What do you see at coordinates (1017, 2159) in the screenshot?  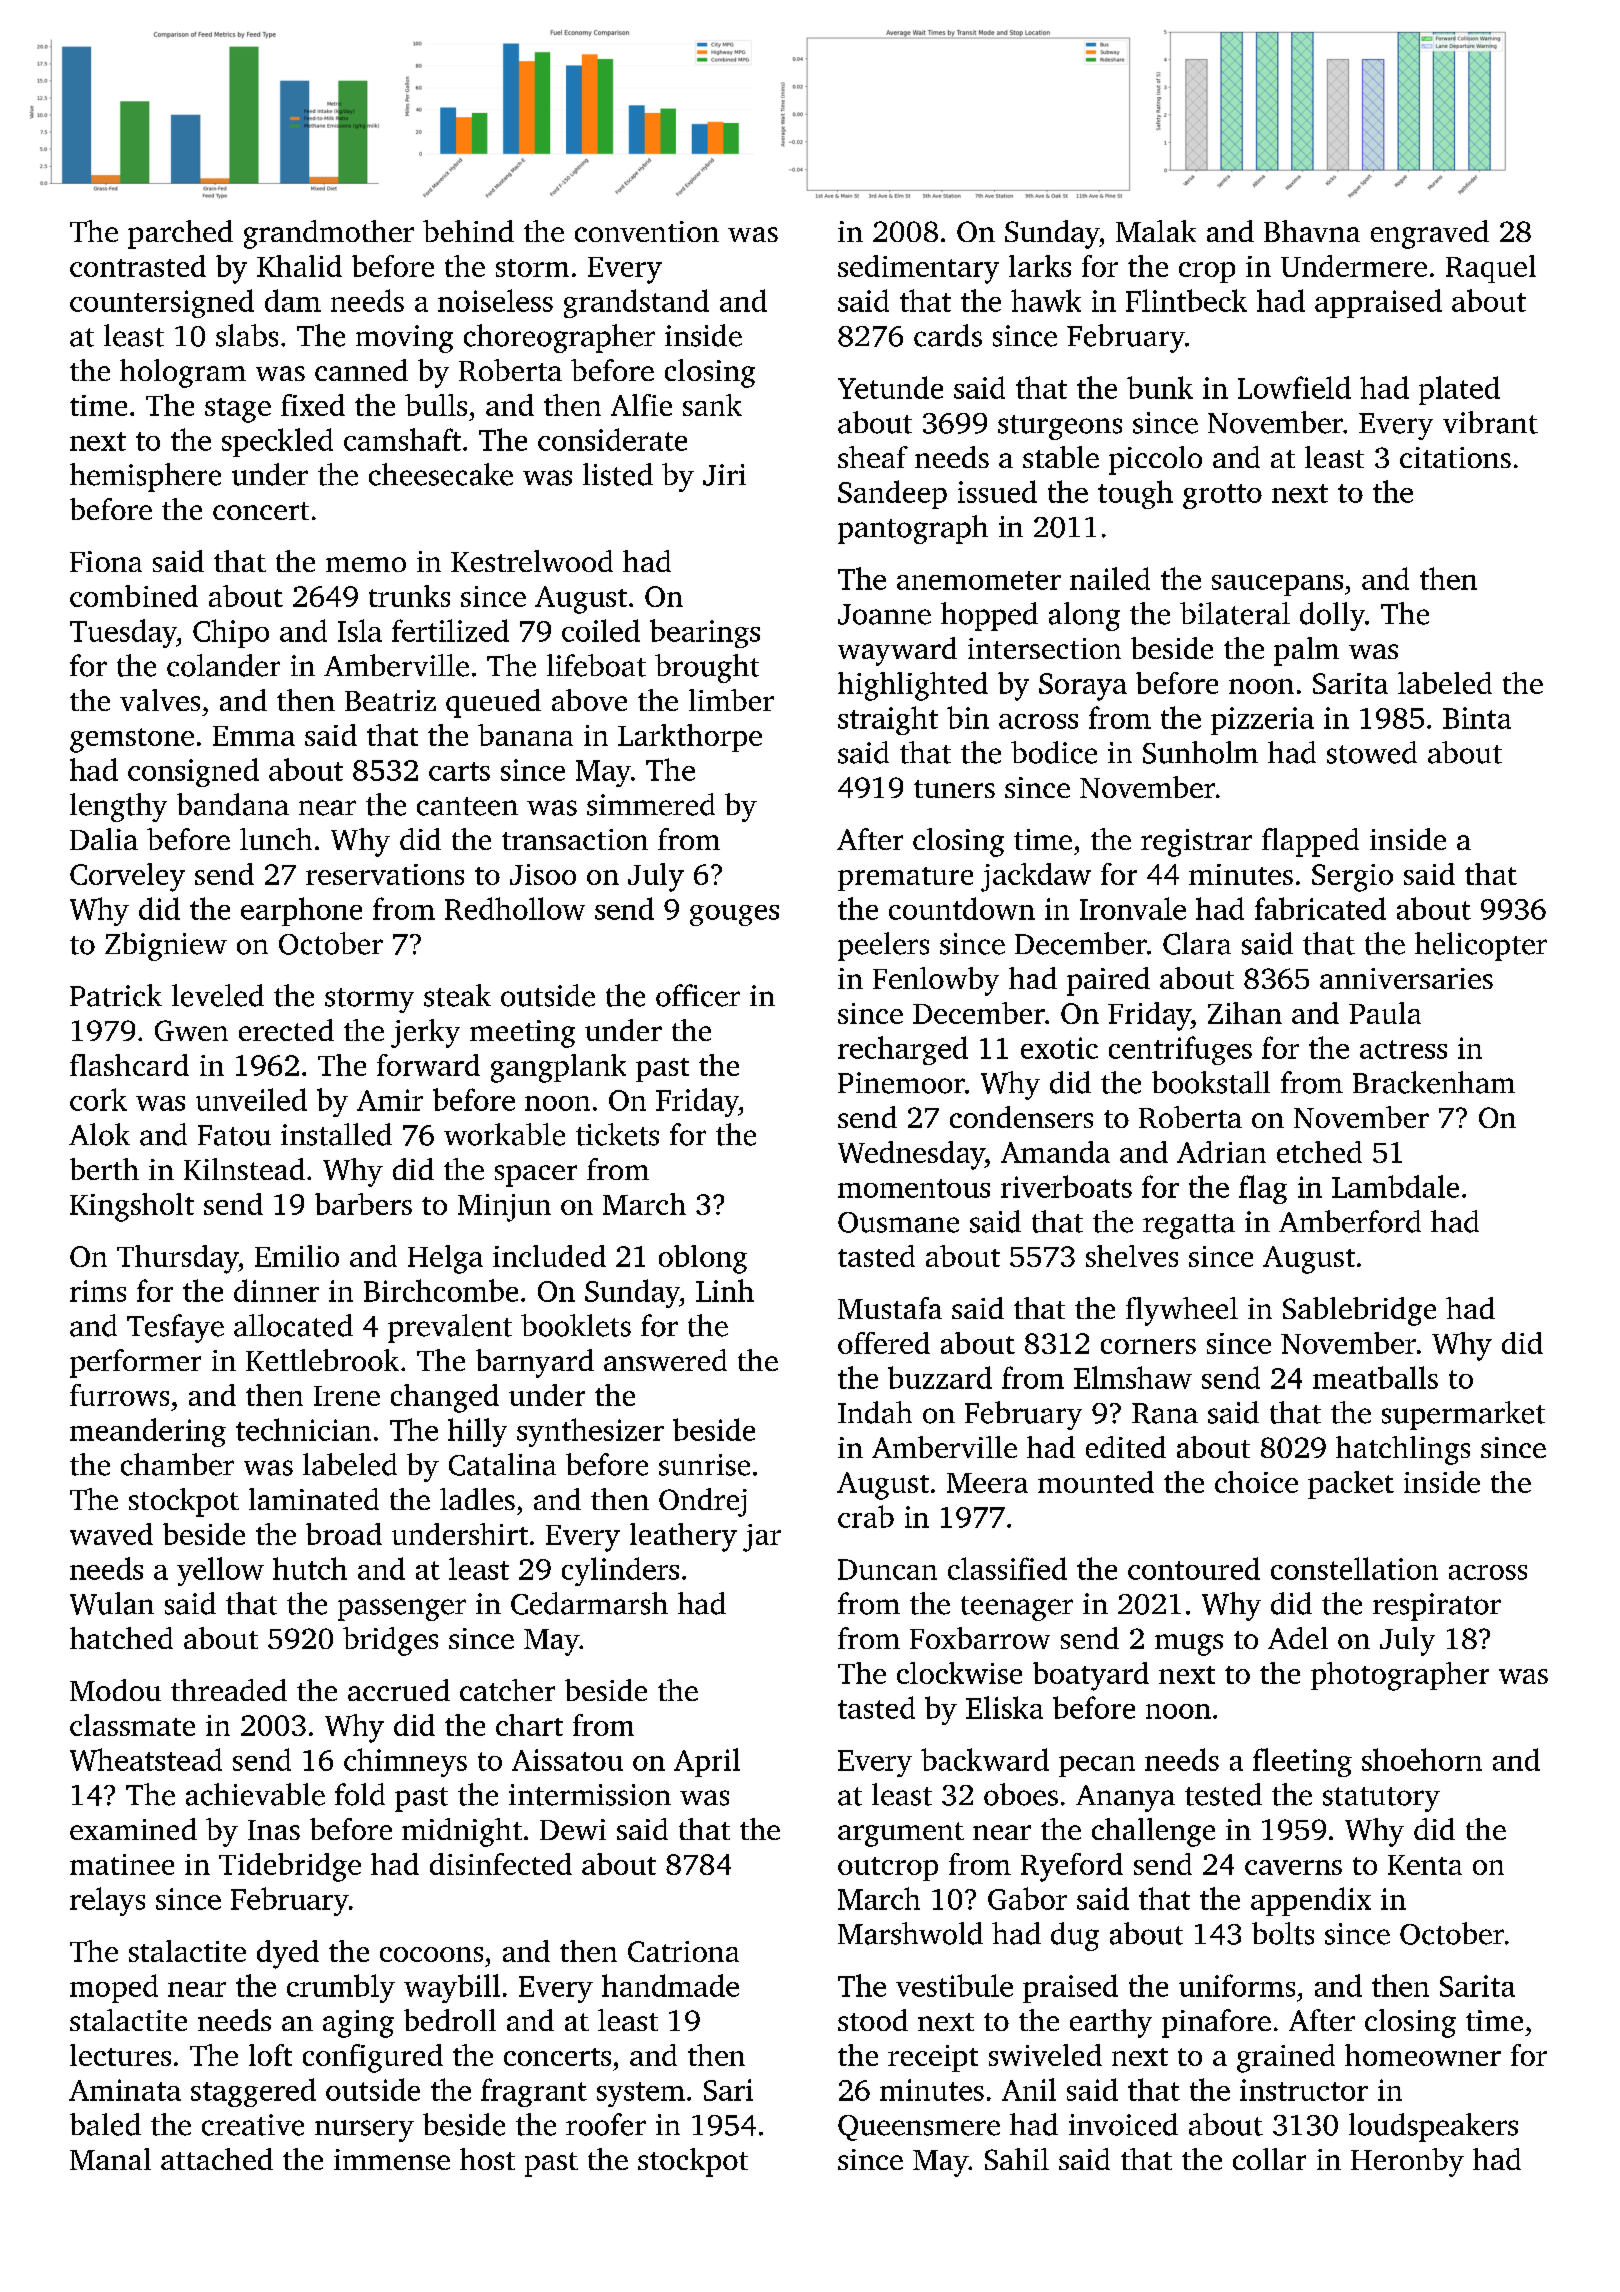 I see `Sahil` at bounding box center [1017, 2159].
